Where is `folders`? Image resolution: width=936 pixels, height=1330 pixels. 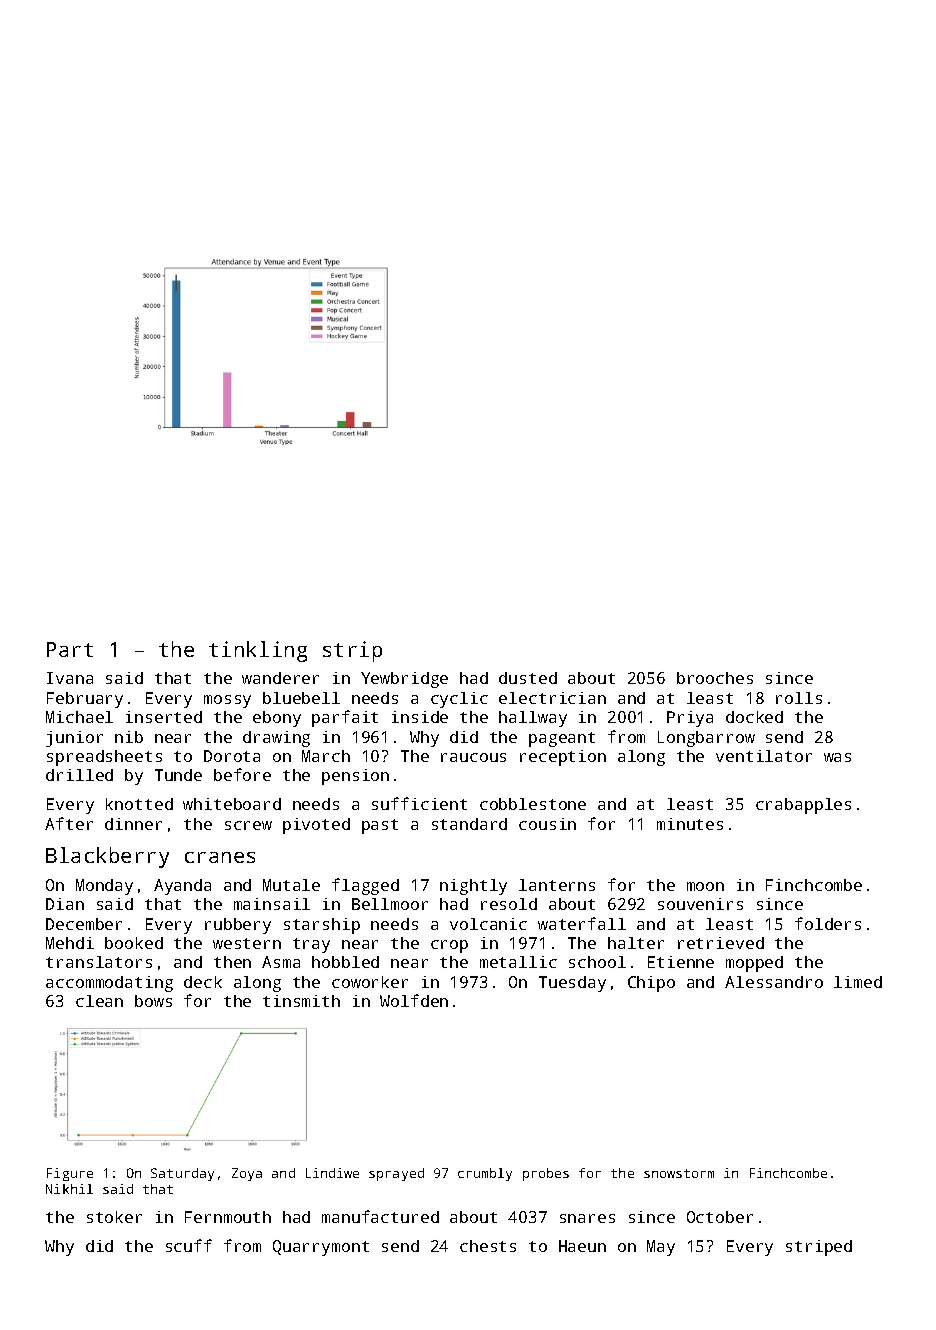
folders is located at coordinates (828, 923).
